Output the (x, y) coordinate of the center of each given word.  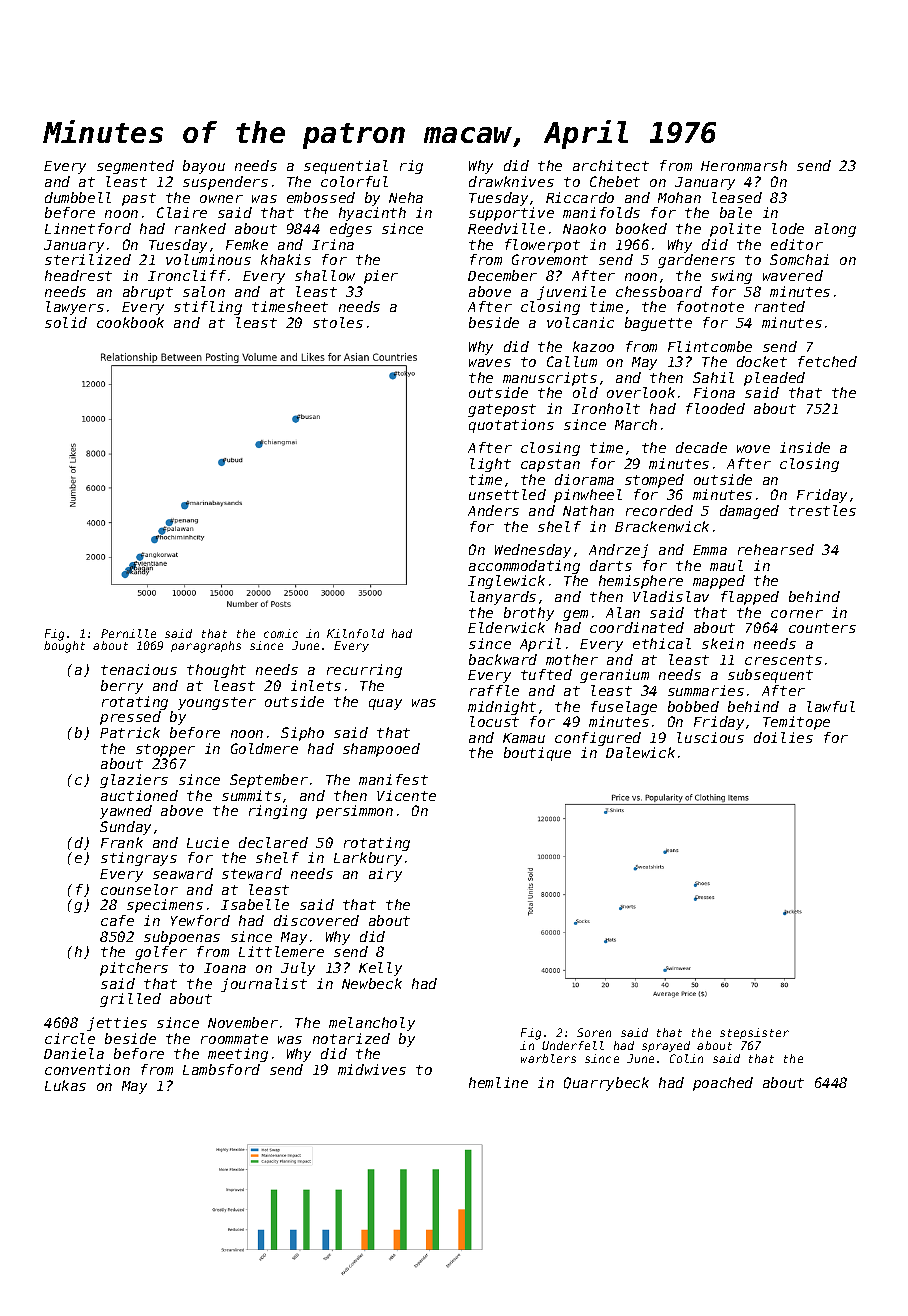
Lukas (65, 1085)
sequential (346, 167)
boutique (537, 754)
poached (723, 1084)
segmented (135, 167)
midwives (372, 1069)
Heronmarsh (744, 165)
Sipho (302, 734)
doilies (783, 737)
